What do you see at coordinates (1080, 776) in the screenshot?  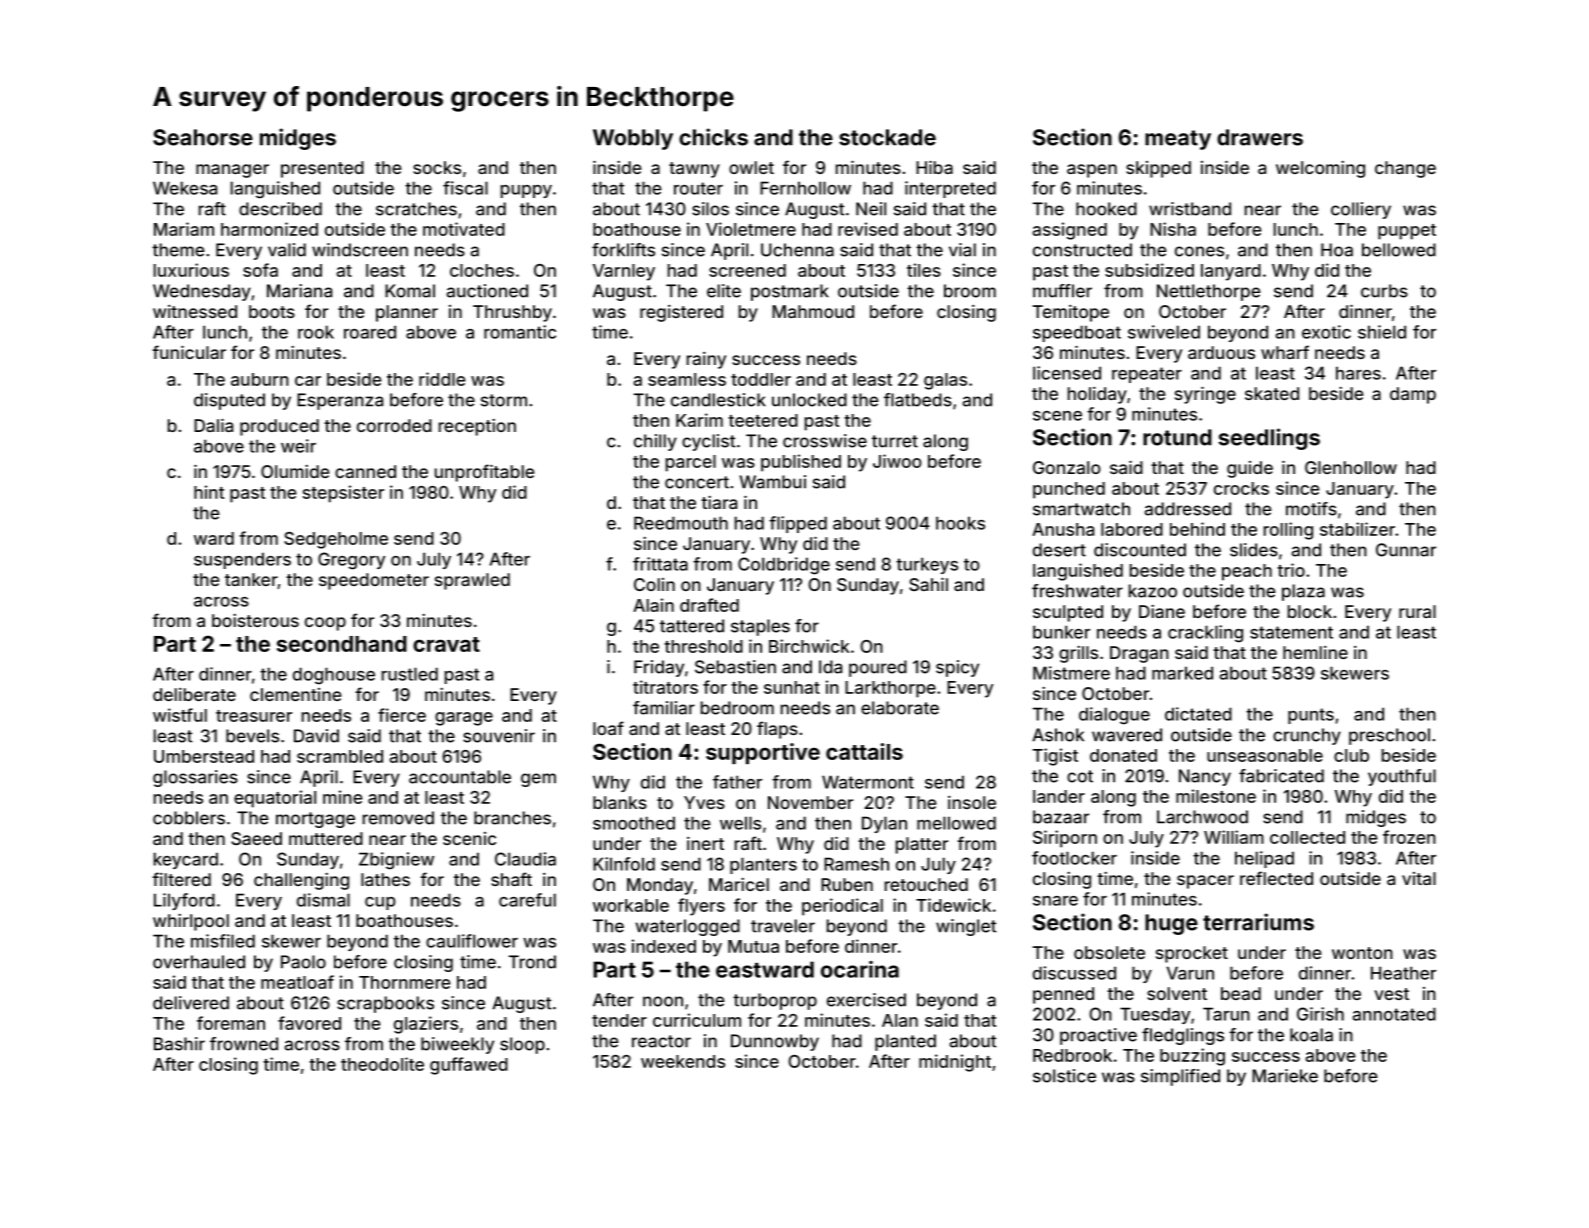 I see `cot` at bounding box center [1080, 776].
